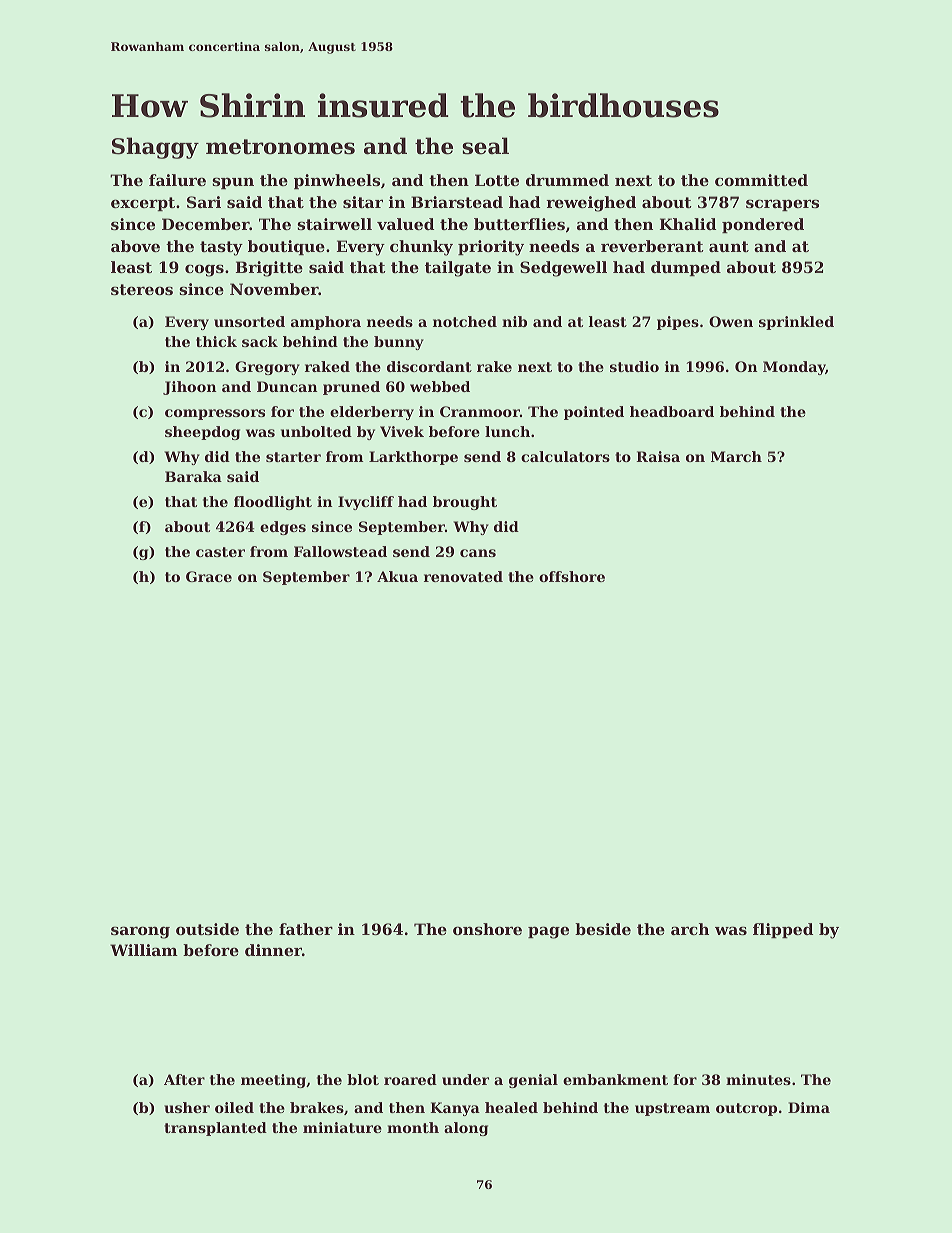  Describe the element at coordinates (672, 1109) in the screenshot. I see `upstream` at that location.
